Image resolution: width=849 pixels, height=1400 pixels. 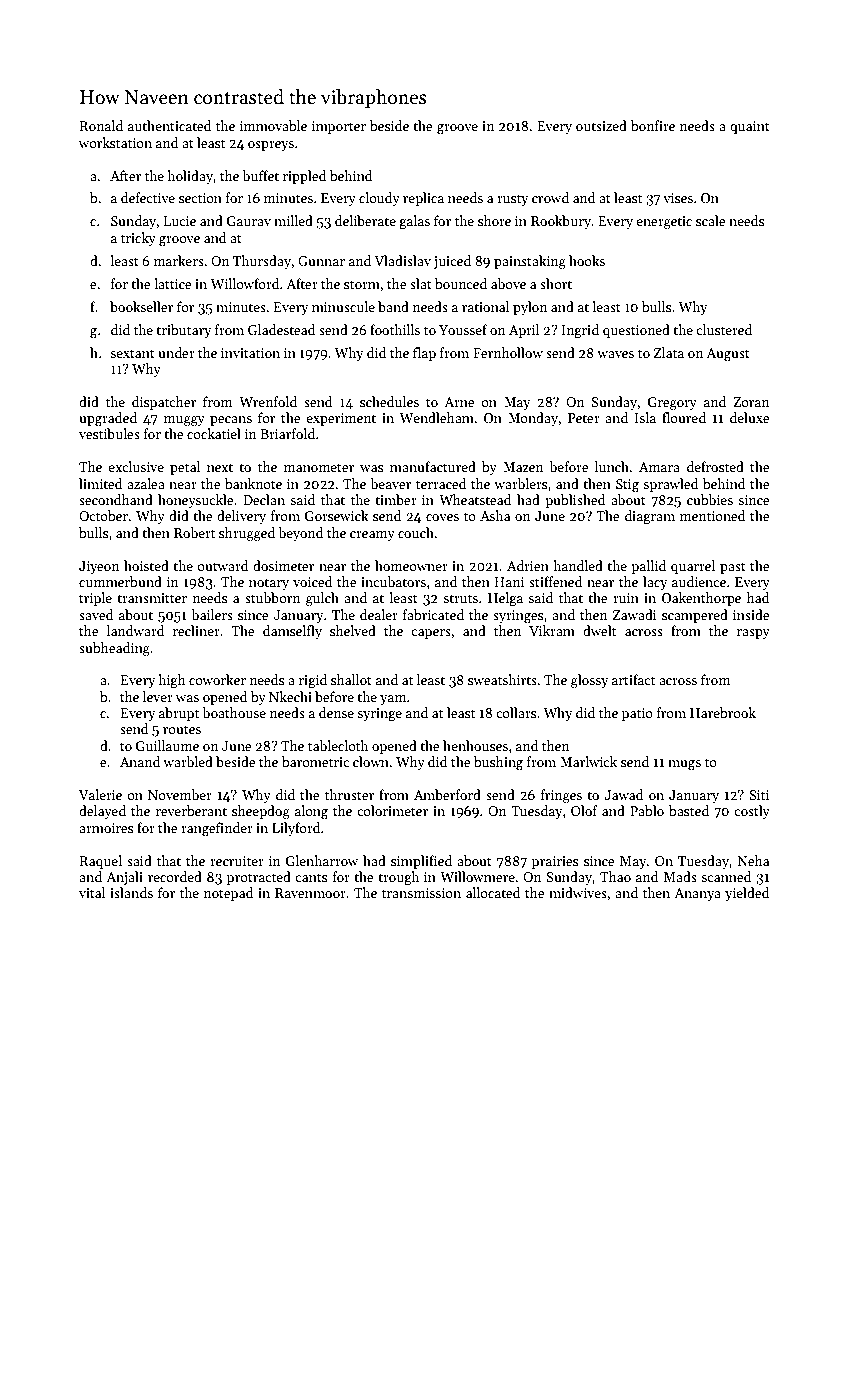 What do you see at coordinates (502, 679) in the screenshot?
I see `sweatshirts` at bounding box center [502, 679].
